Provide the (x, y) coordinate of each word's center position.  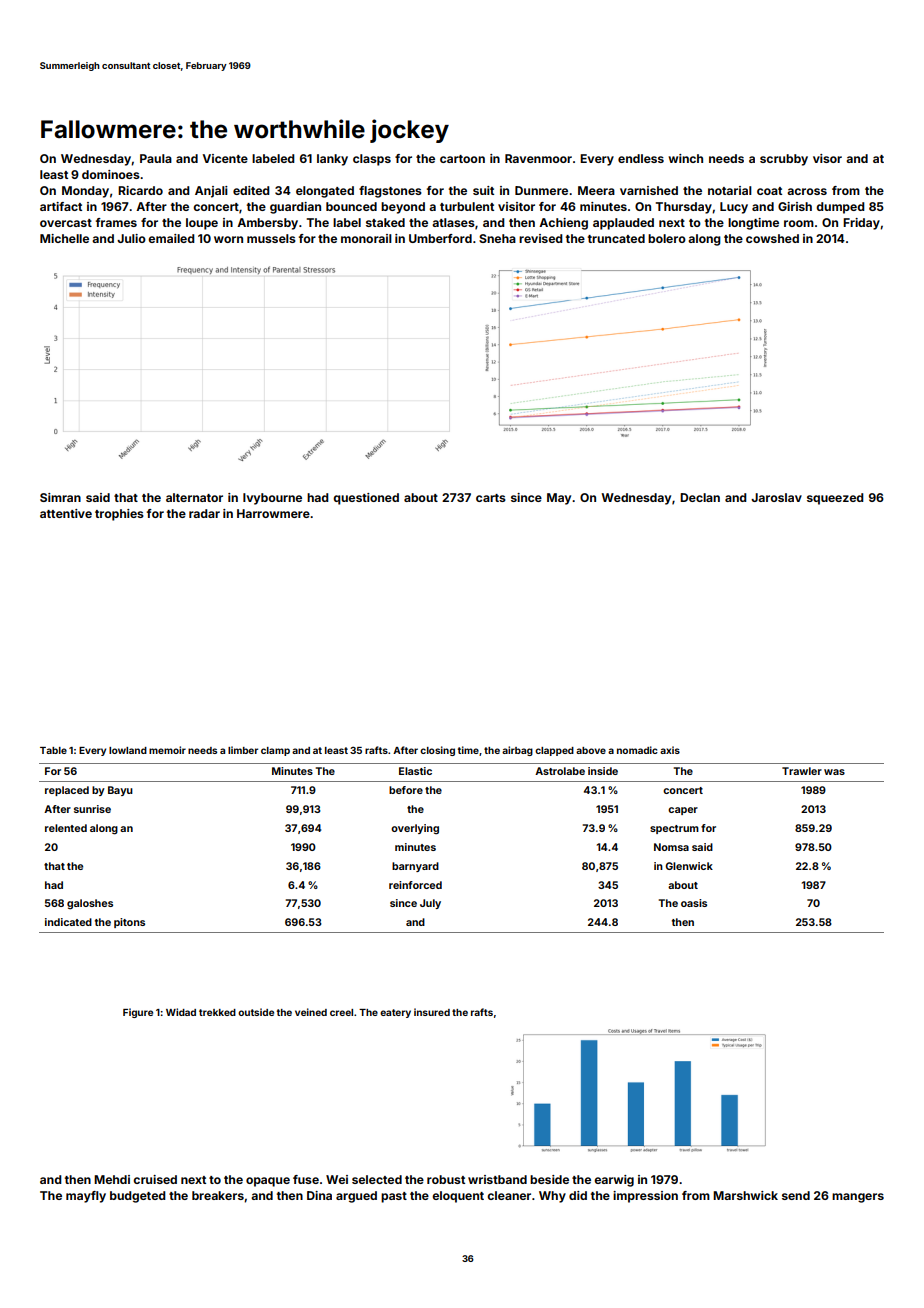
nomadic (637, 750)
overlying (415, 829)
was (834, 772)
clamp (275, 751)
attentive (66, 513)
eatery (395, 1013)
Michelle (64, 238)
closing (437, 751)
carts (491, 498)
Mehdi (112, 1179)
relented (66, 828)
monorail (366, 238)
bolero (667, 238)
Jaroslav (776, 497)
